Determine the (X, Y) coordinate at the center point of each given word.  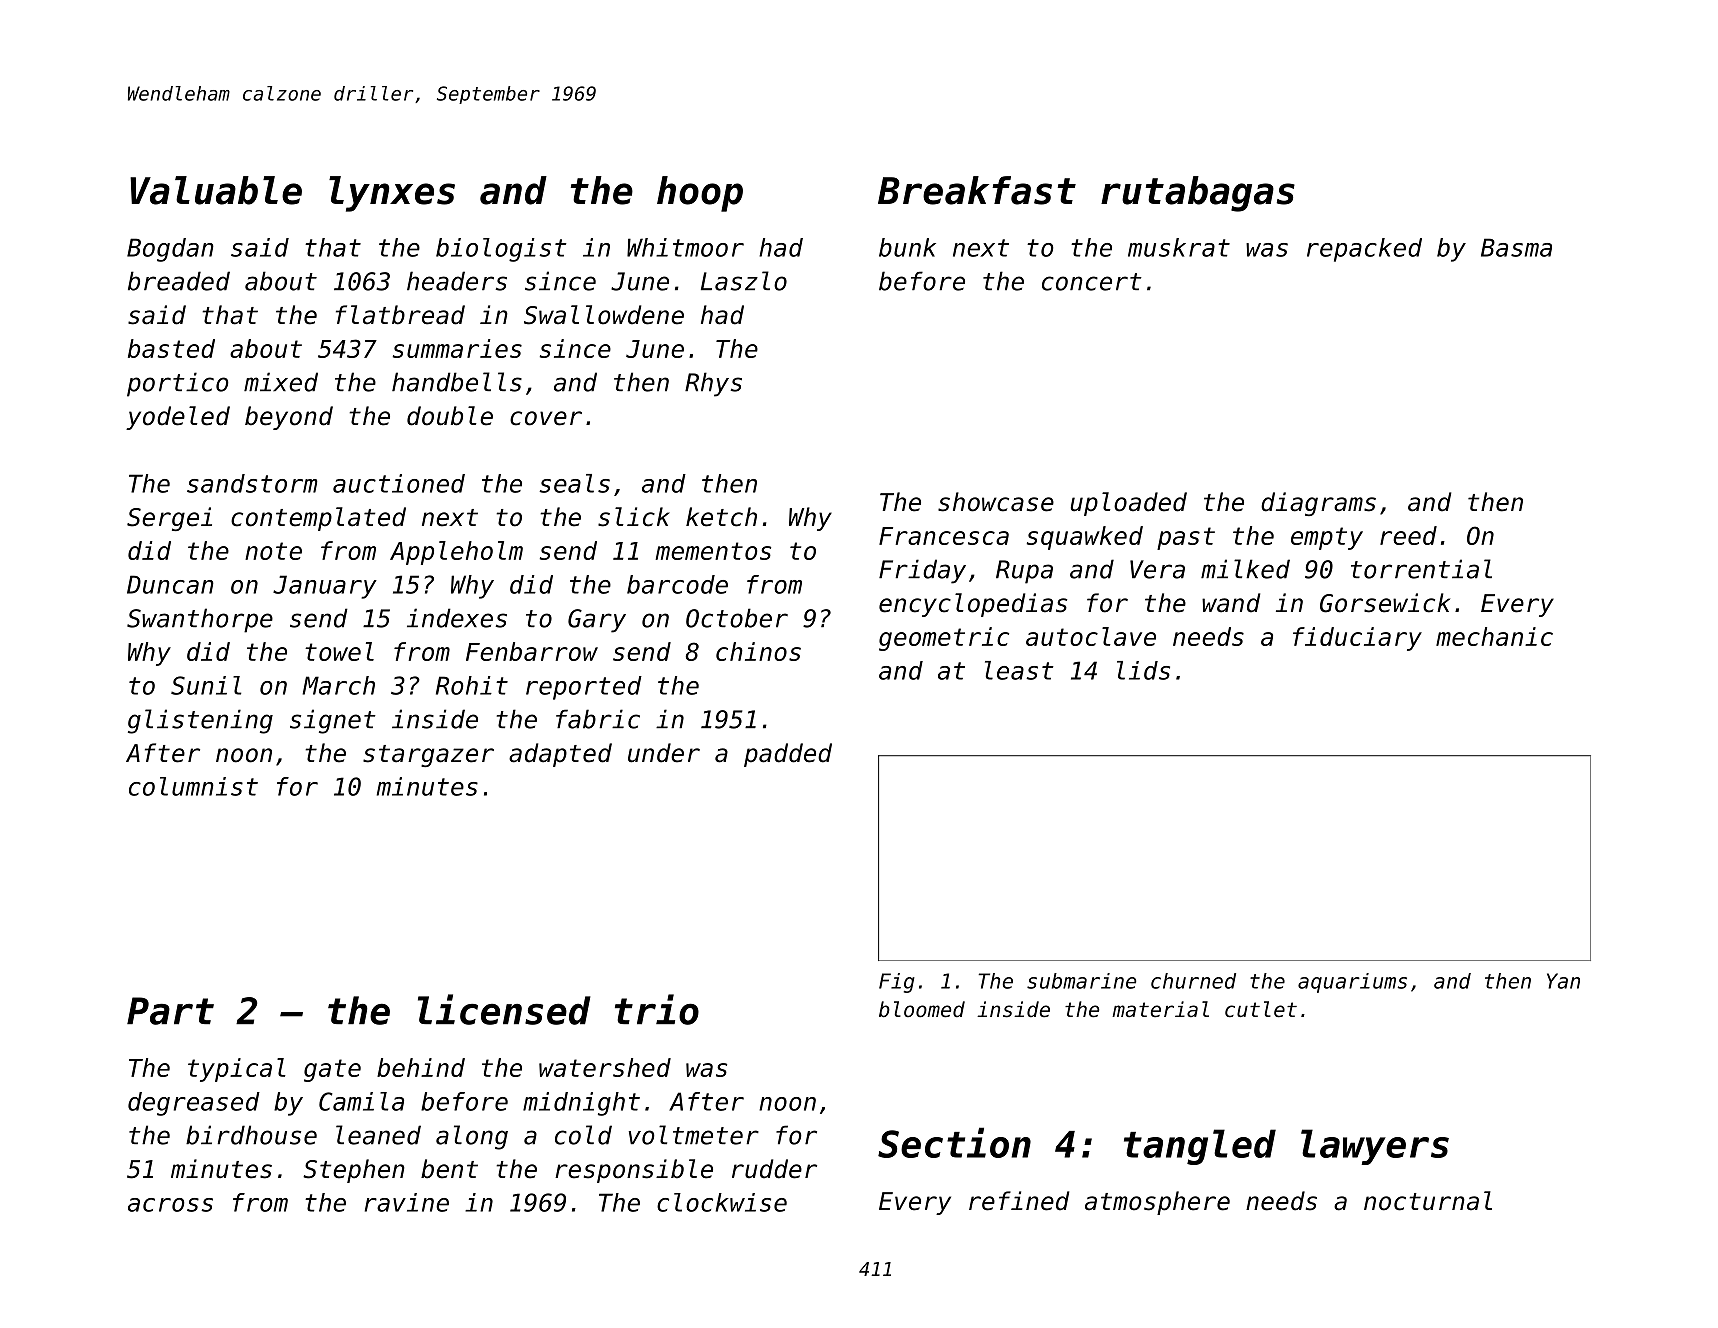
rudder (774, 1169)
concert (1092, 282)
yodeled (178, 418)
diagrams (1318, 504)
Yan (1563, 981)
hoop (700, 194)
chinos (758, 651)
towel (339, 651)
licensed (504, 1009)
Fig (897, 983)
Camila (361, 1101)
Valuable (216, 190)
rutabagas (1198, 194)
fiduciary (1357, 639)
